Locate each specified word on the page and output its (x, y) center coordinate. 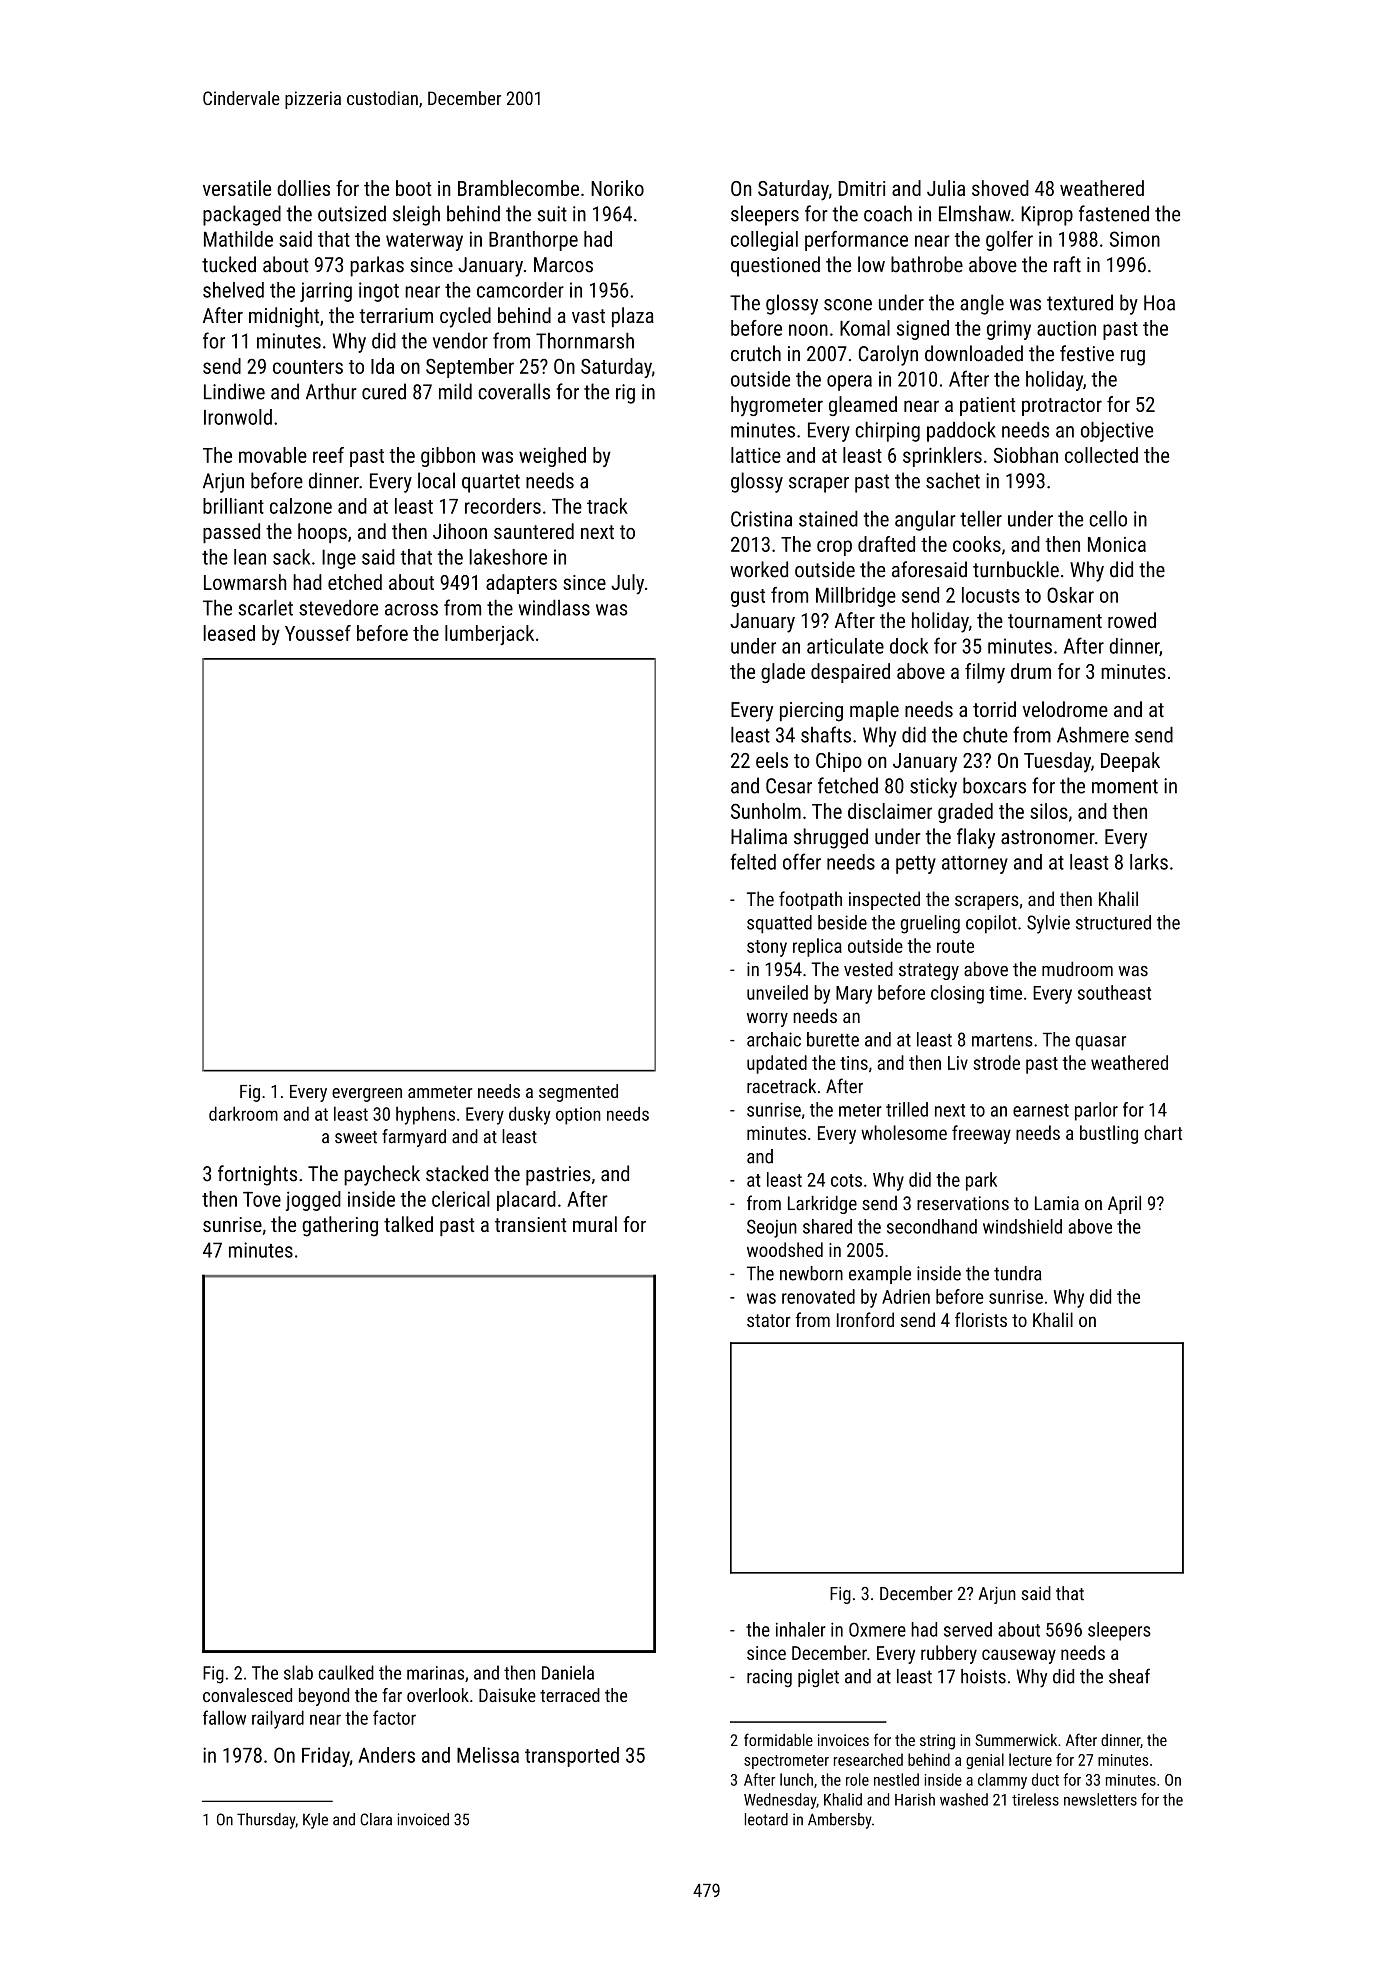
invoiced (423, 1819)
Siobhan (1026, 455)
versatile (237, 188)
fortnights (257, 1175)
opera (849, 383)
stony (767, 948)
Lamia (1057, 1203)
